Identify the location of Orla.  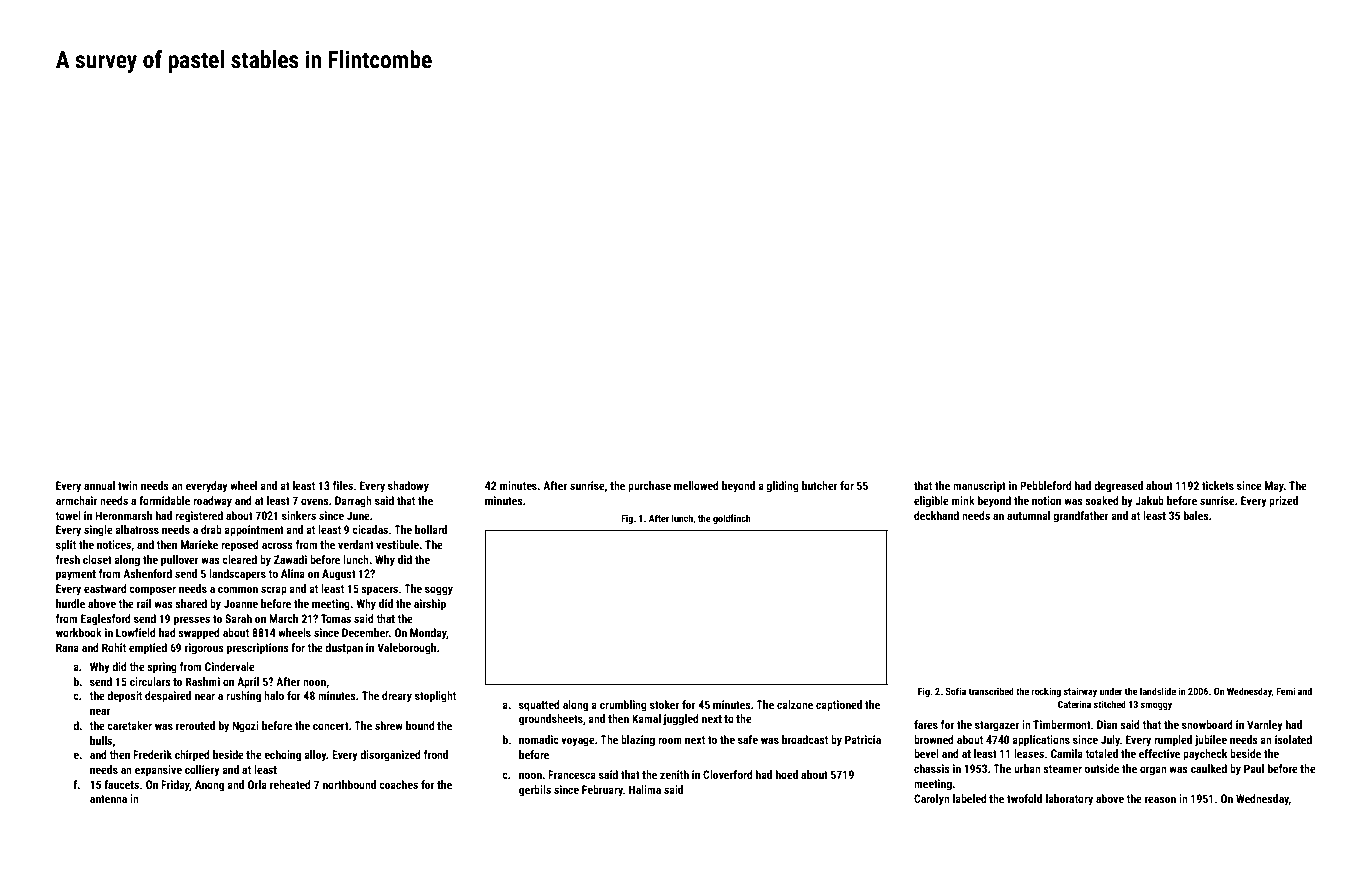
(257, 784).
